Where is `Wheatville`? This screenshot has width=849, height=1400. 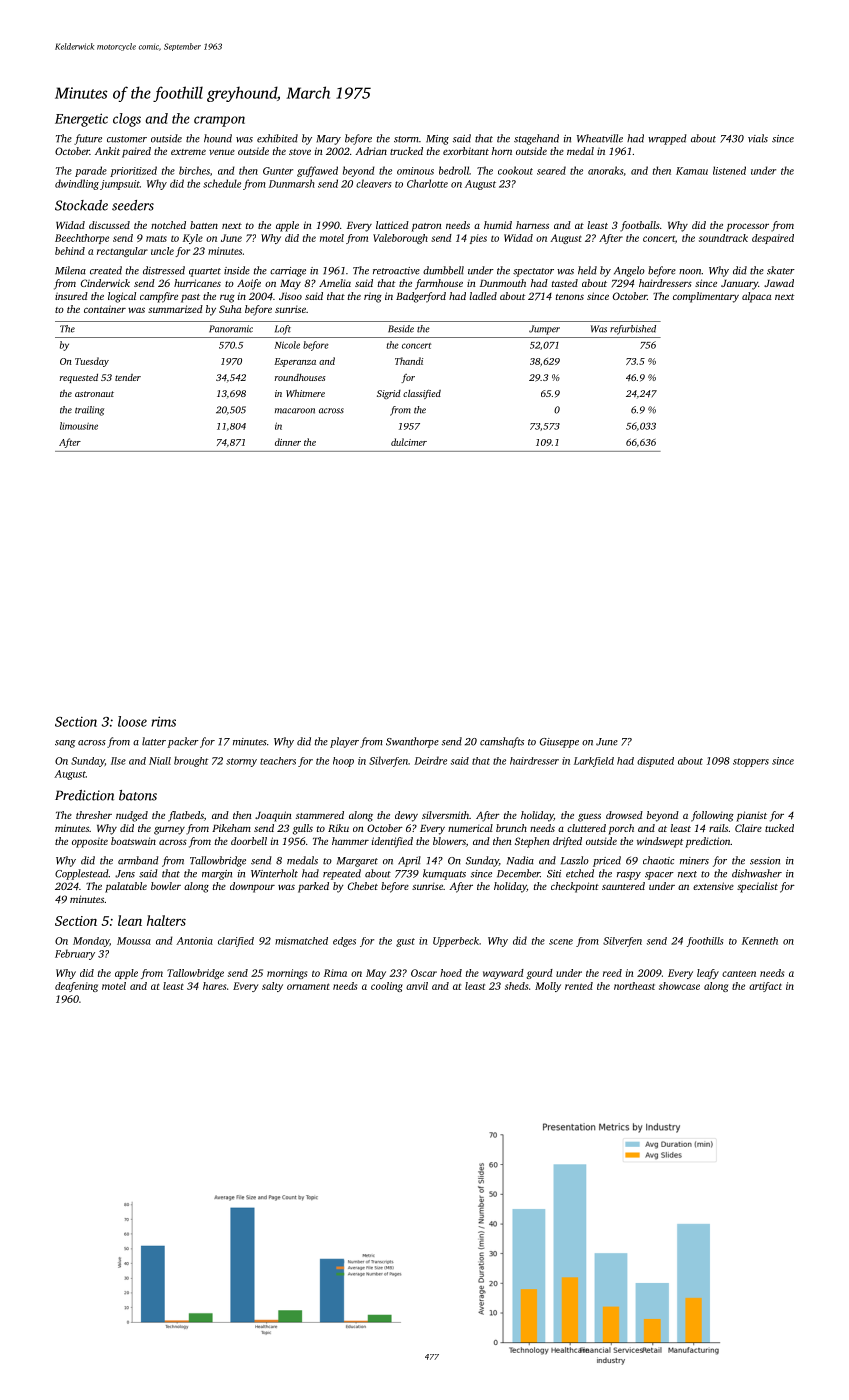
Wheatville is located at coordinates (600, 138).
